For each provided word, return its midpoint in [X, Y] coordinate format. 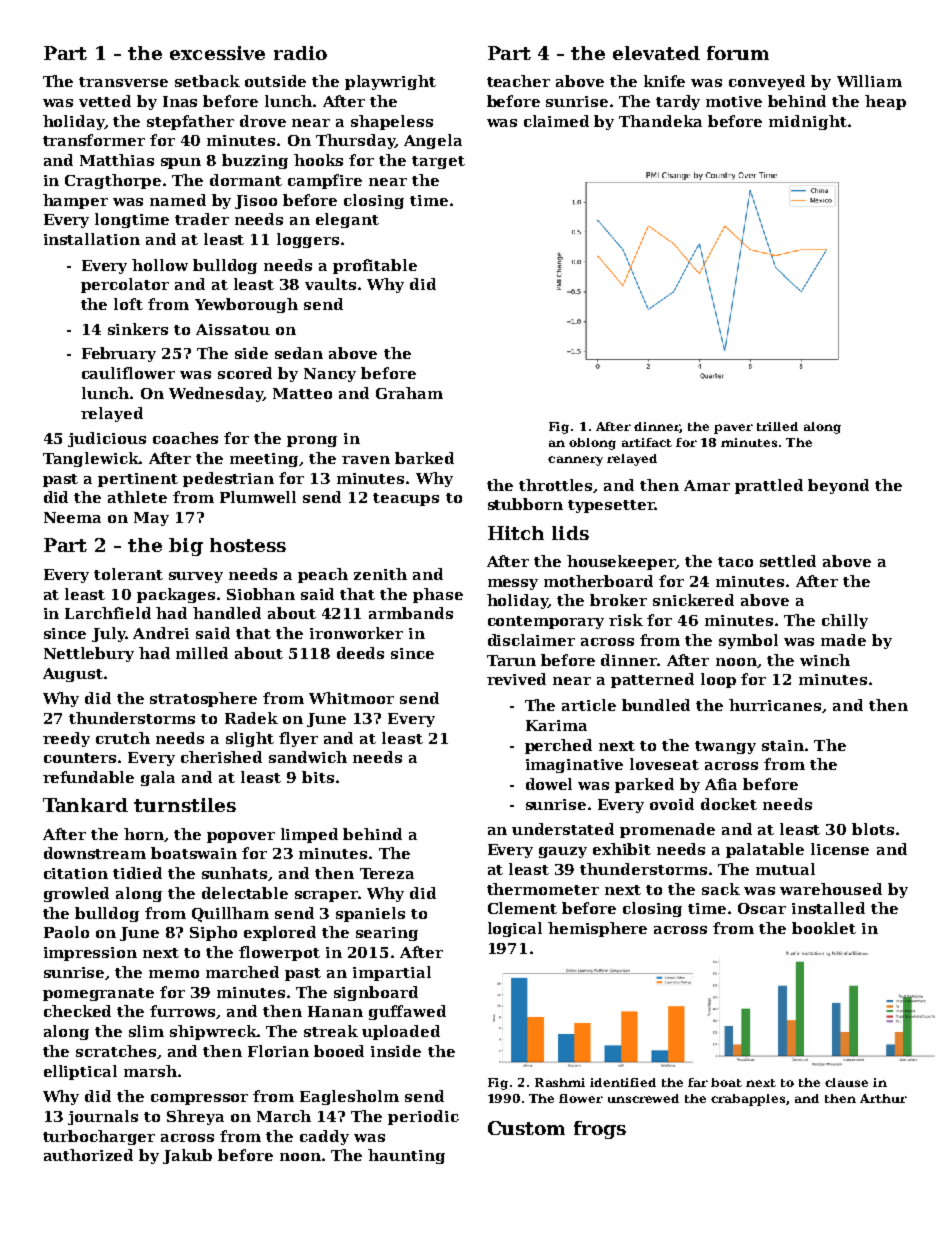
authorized [88, 1155]
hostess [248, 545]
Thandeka [660, 121]
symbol [748, 641]
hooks [318, 160]
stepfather [190, 122]
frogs [600, 1130]
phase [438, 595]
